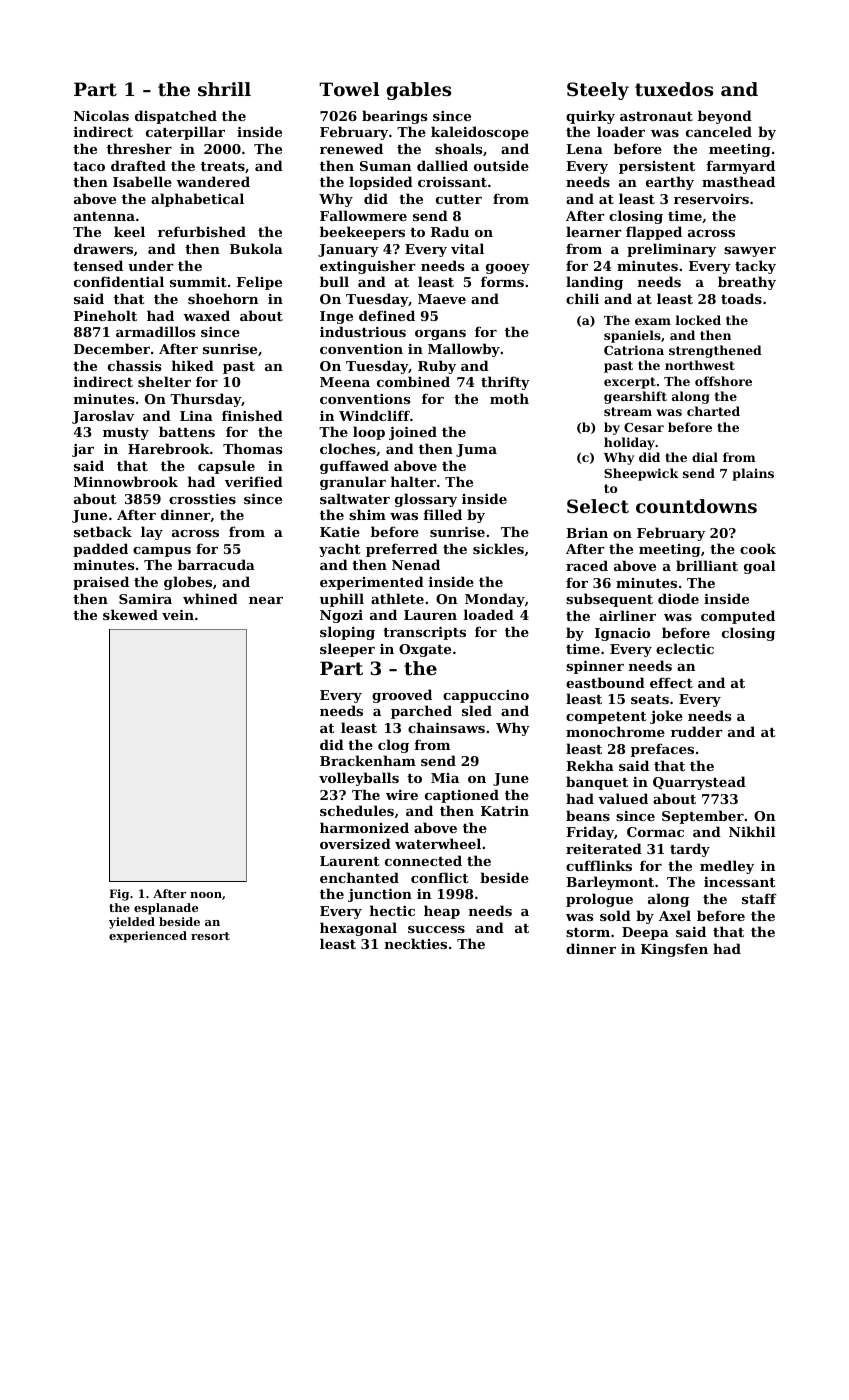  Describe the element at coordinates (101, 115) in the document. I see `Nicolas` at that location.
